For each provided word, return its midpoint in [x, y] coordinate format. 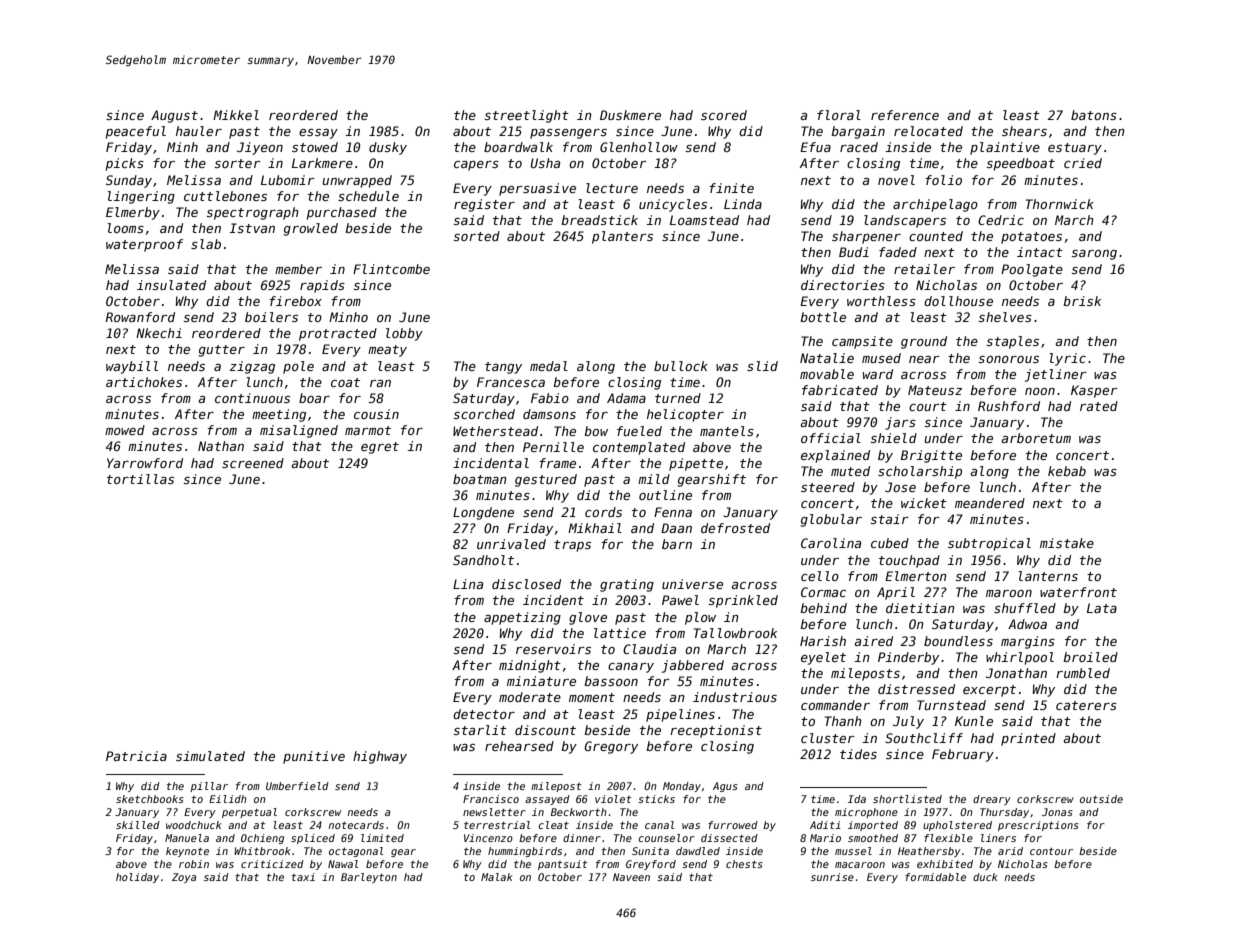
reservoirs [553, 649]
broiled [1090, 657]
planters [622, 237]
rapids [322, 286]
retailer [924, 269]
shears [1024, 131]
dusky [388, 148]
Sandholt [483, 560]
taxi [303, 877]
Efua [815, 147]
